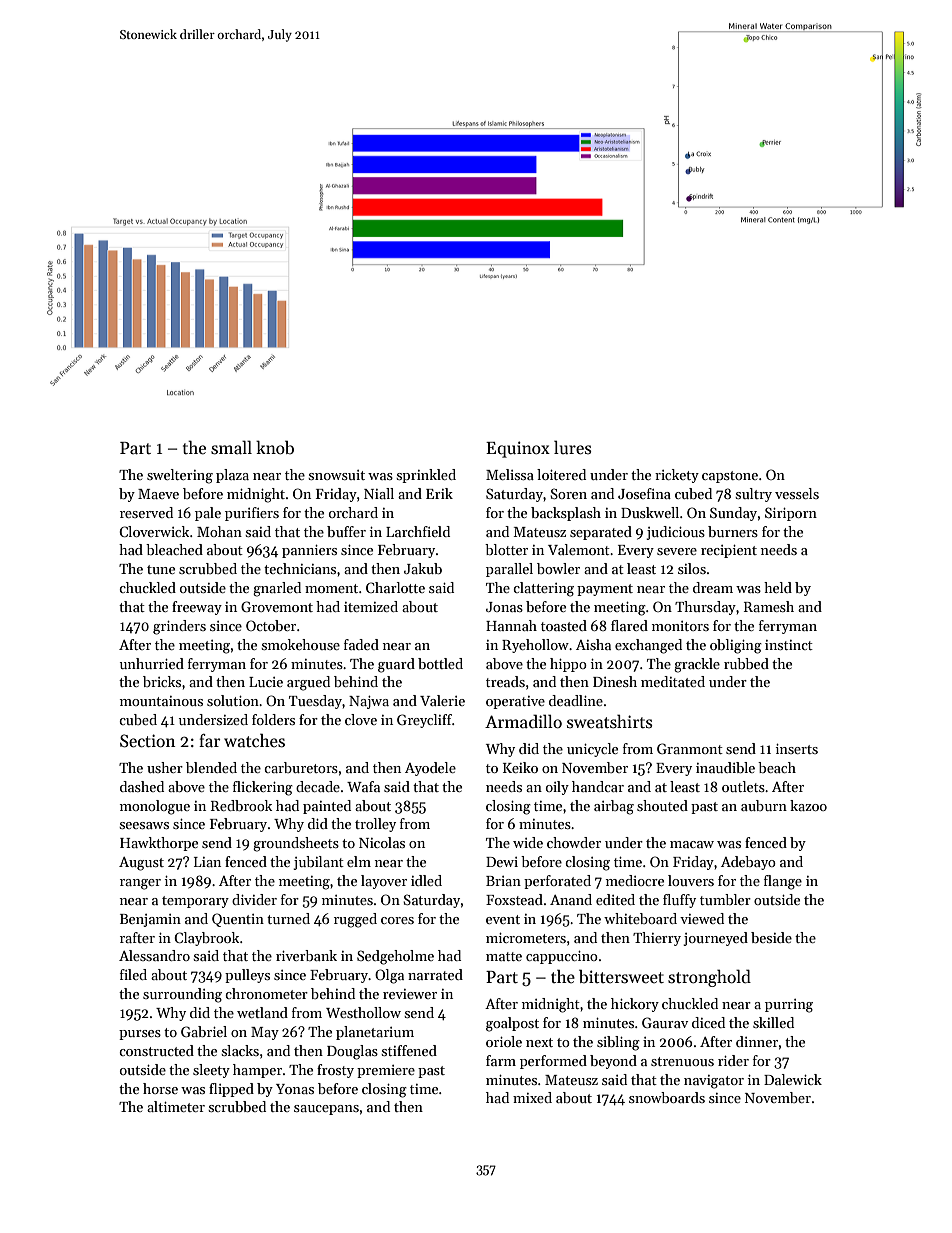 The height and width of the document is (1233, 952). Describe the element at coordinates (140, 884) in the document. I see `ranger` at that location.
